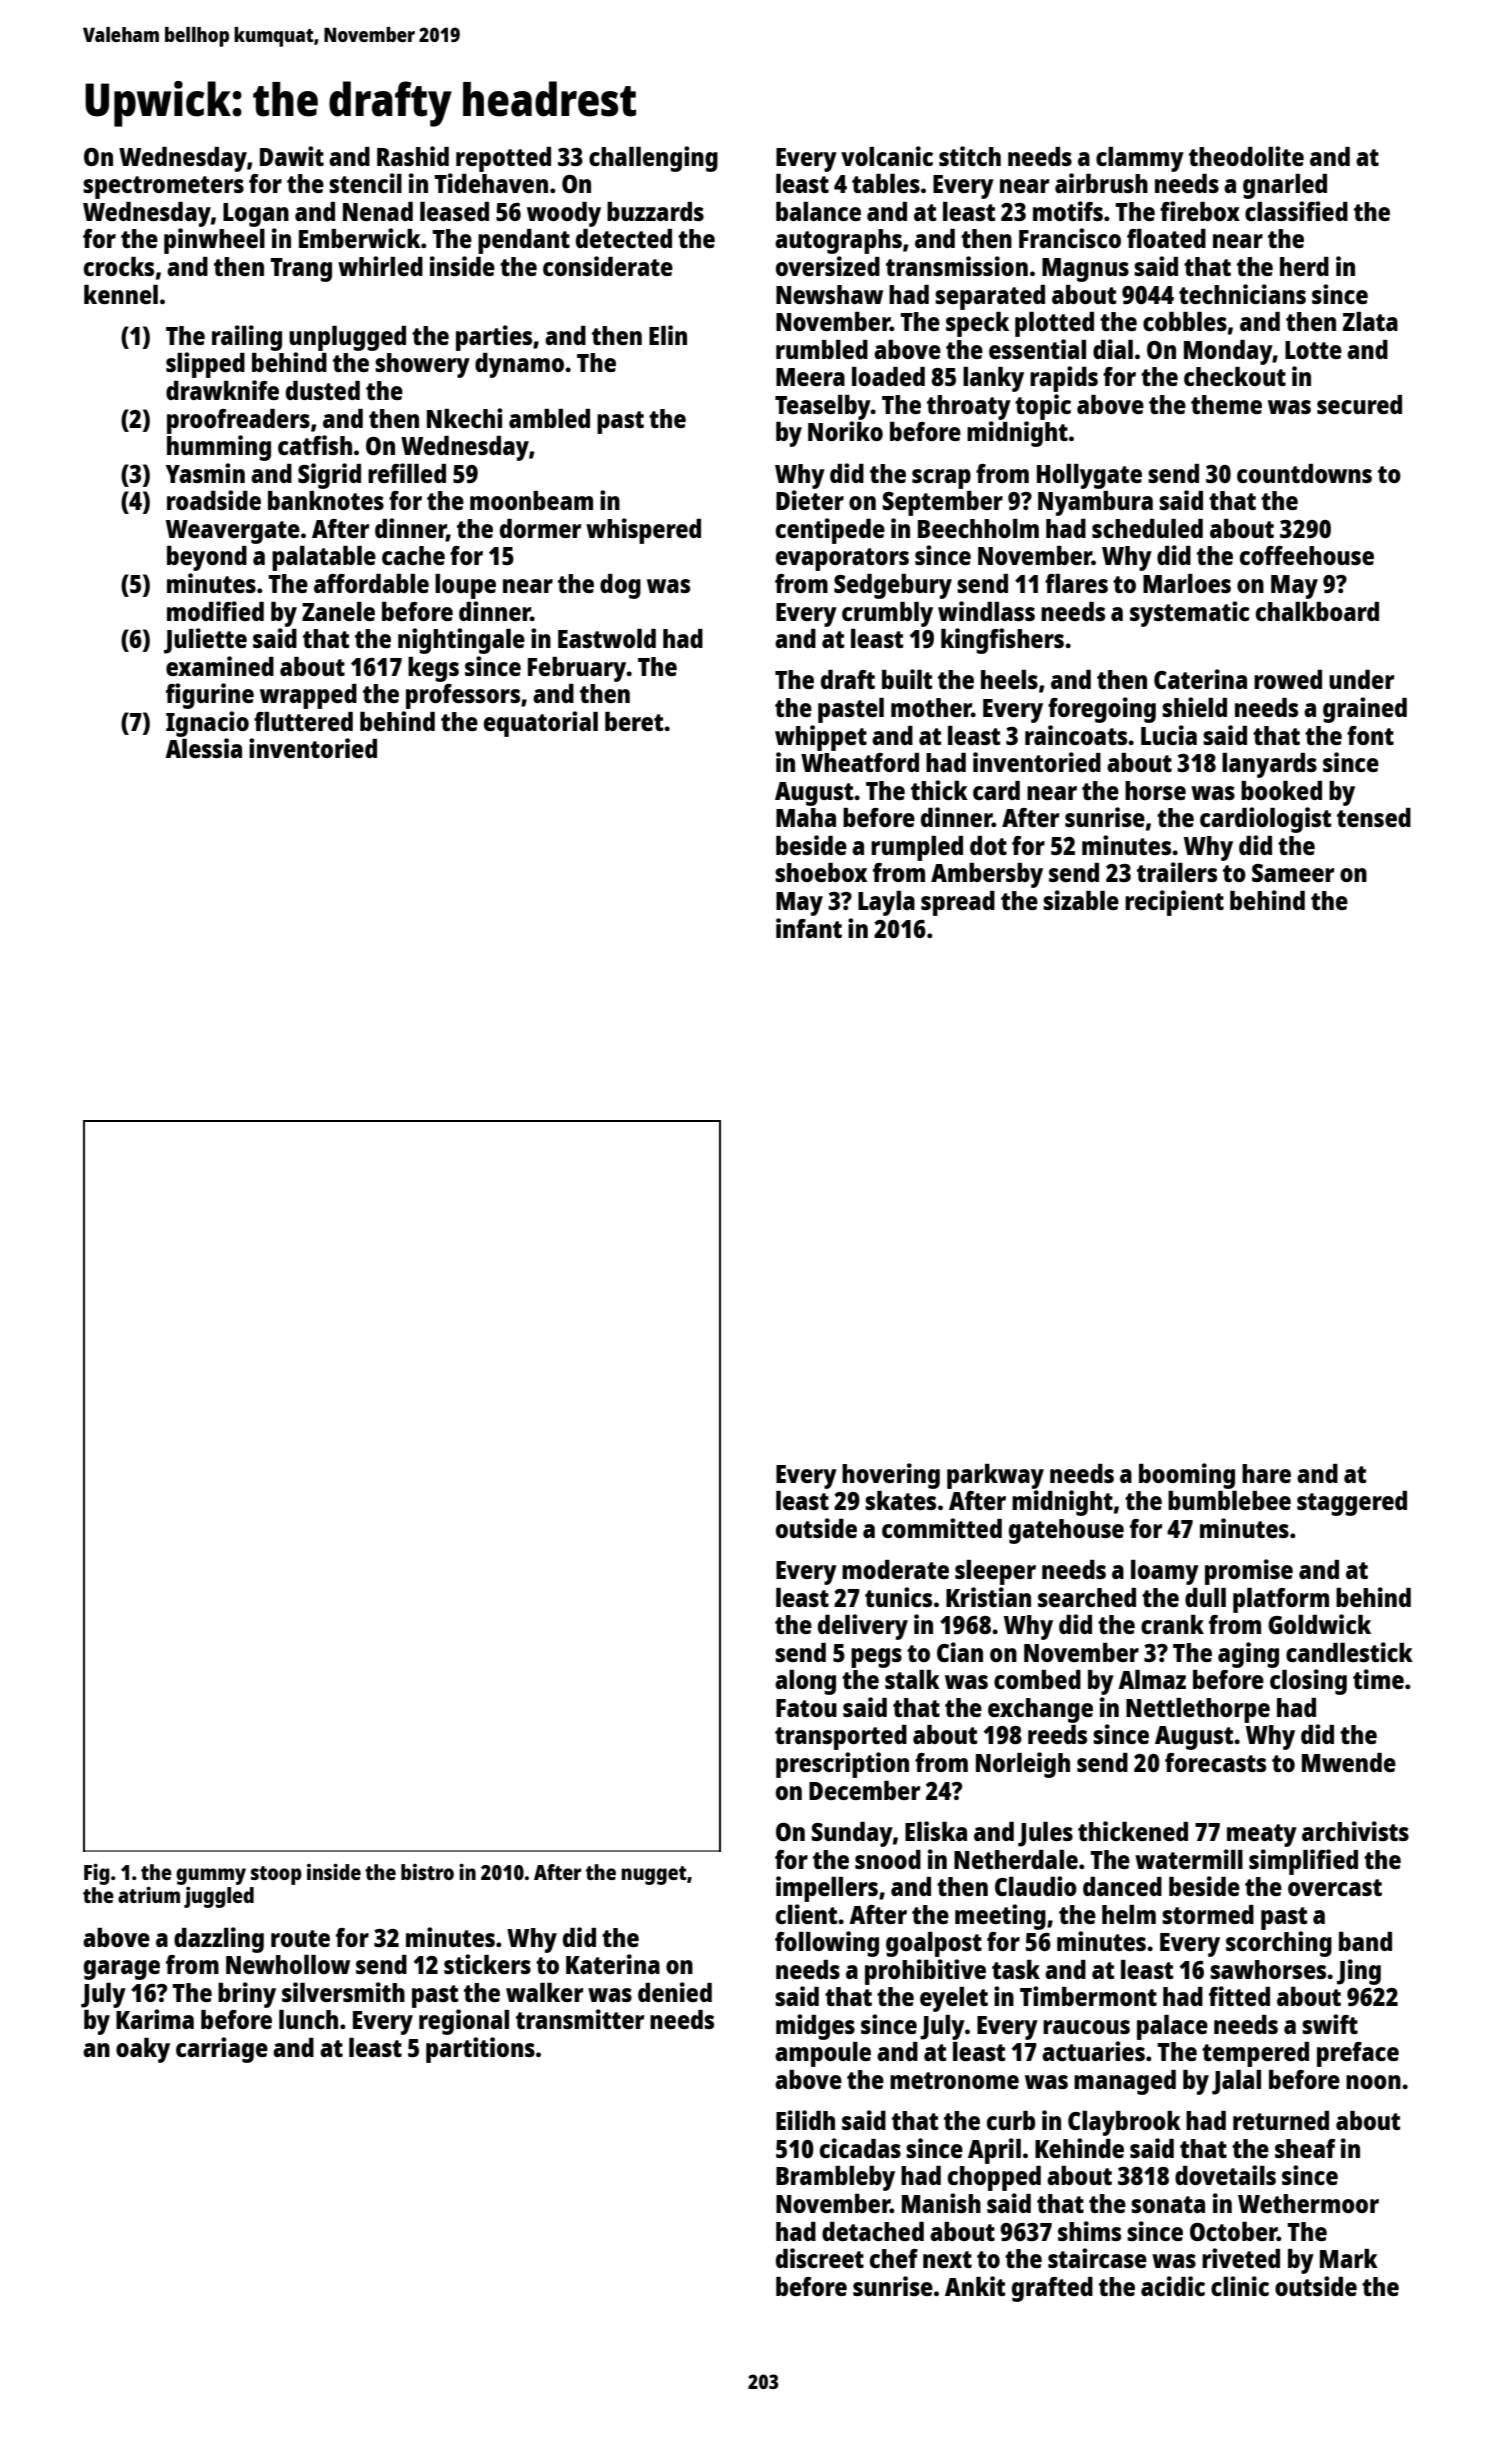 This page has width=1496, height=2464. What do you see at coordinates (211, 1876) in the page?
I see `gummy` at bounding box center [211, 1876].
